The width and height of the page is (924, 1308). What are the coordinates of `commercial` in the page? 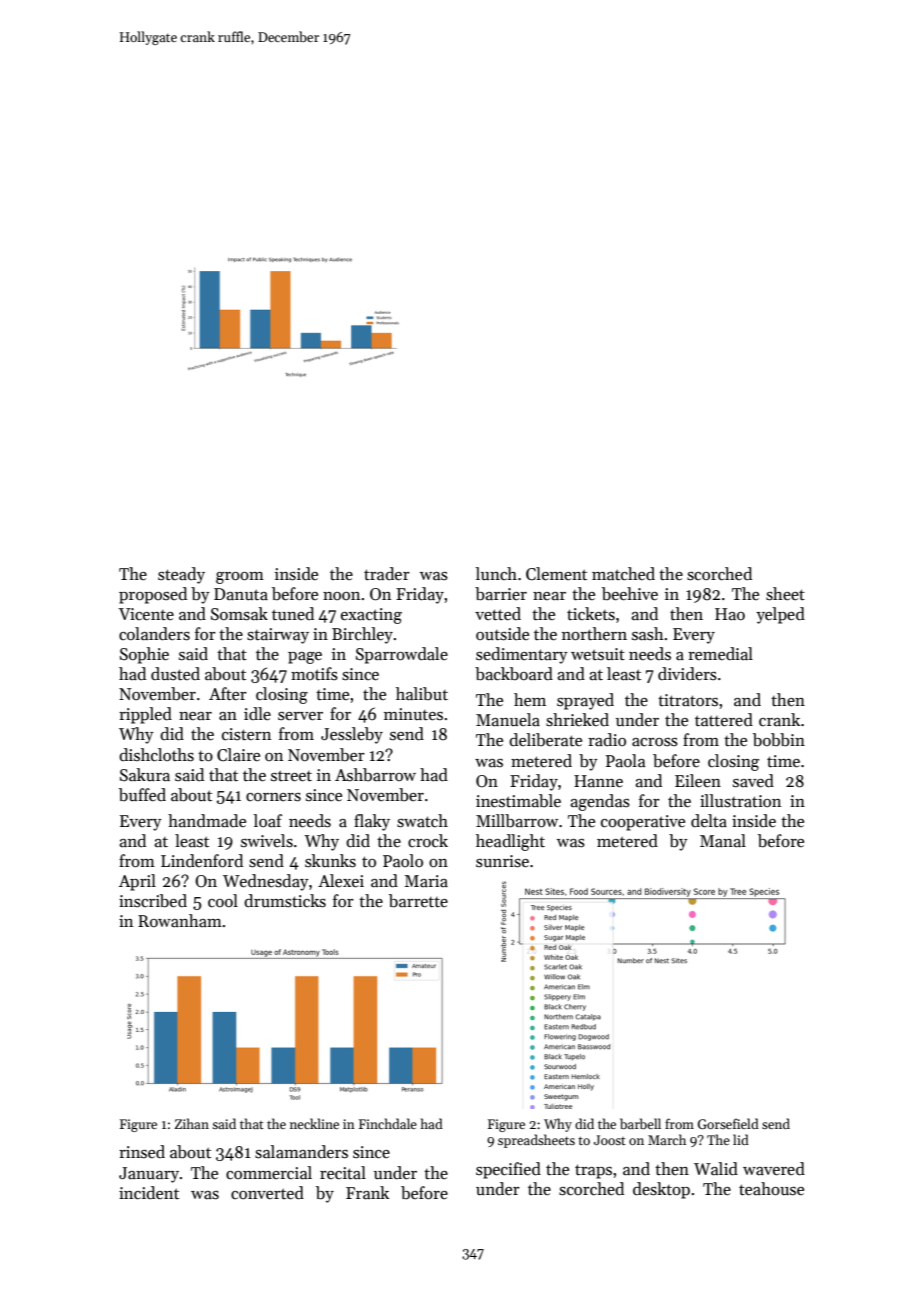 It's located at (269, 1173).
